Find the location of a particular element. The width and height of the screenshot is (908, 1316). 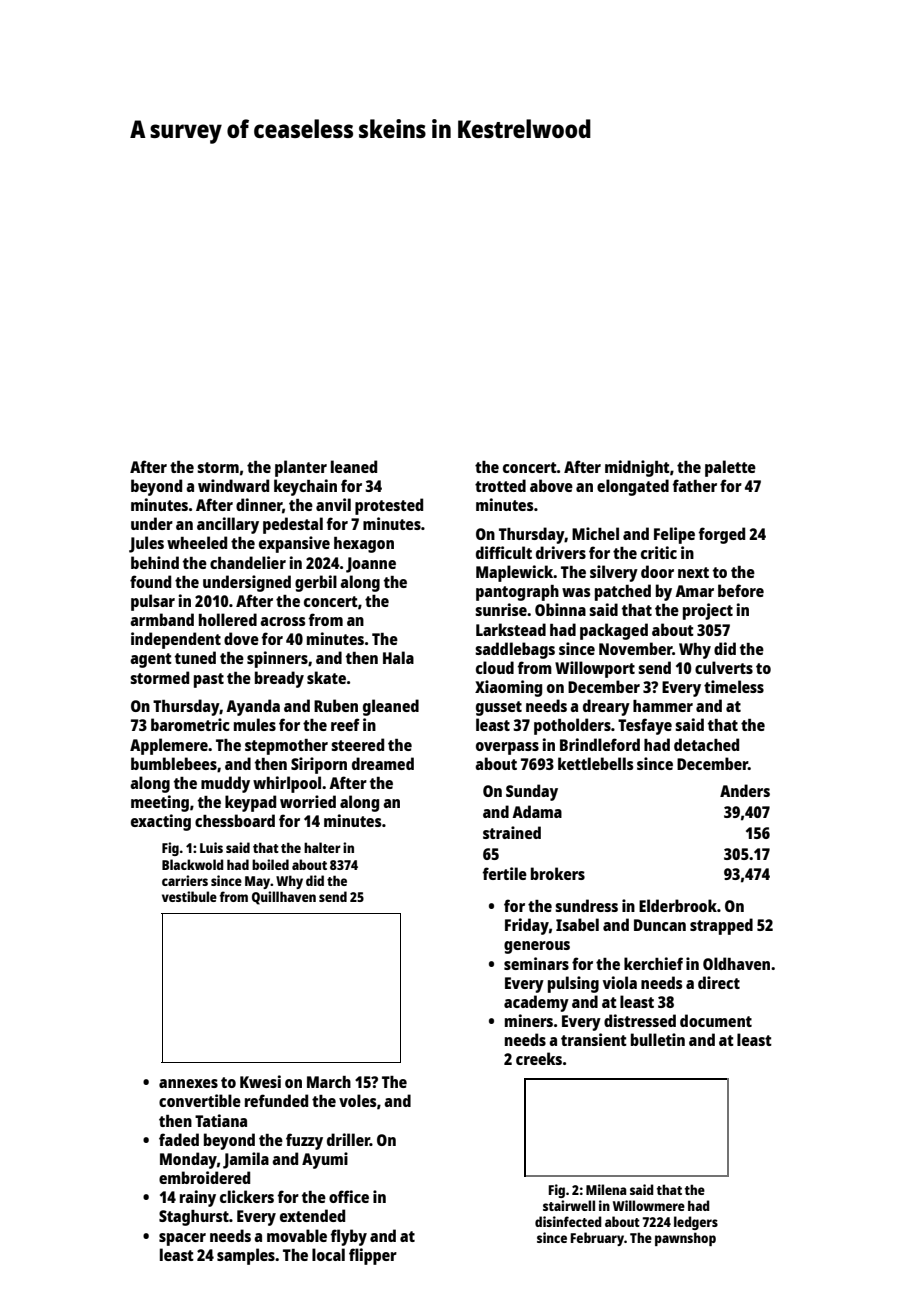

bulletin is located at coordinates (658, 1039).
